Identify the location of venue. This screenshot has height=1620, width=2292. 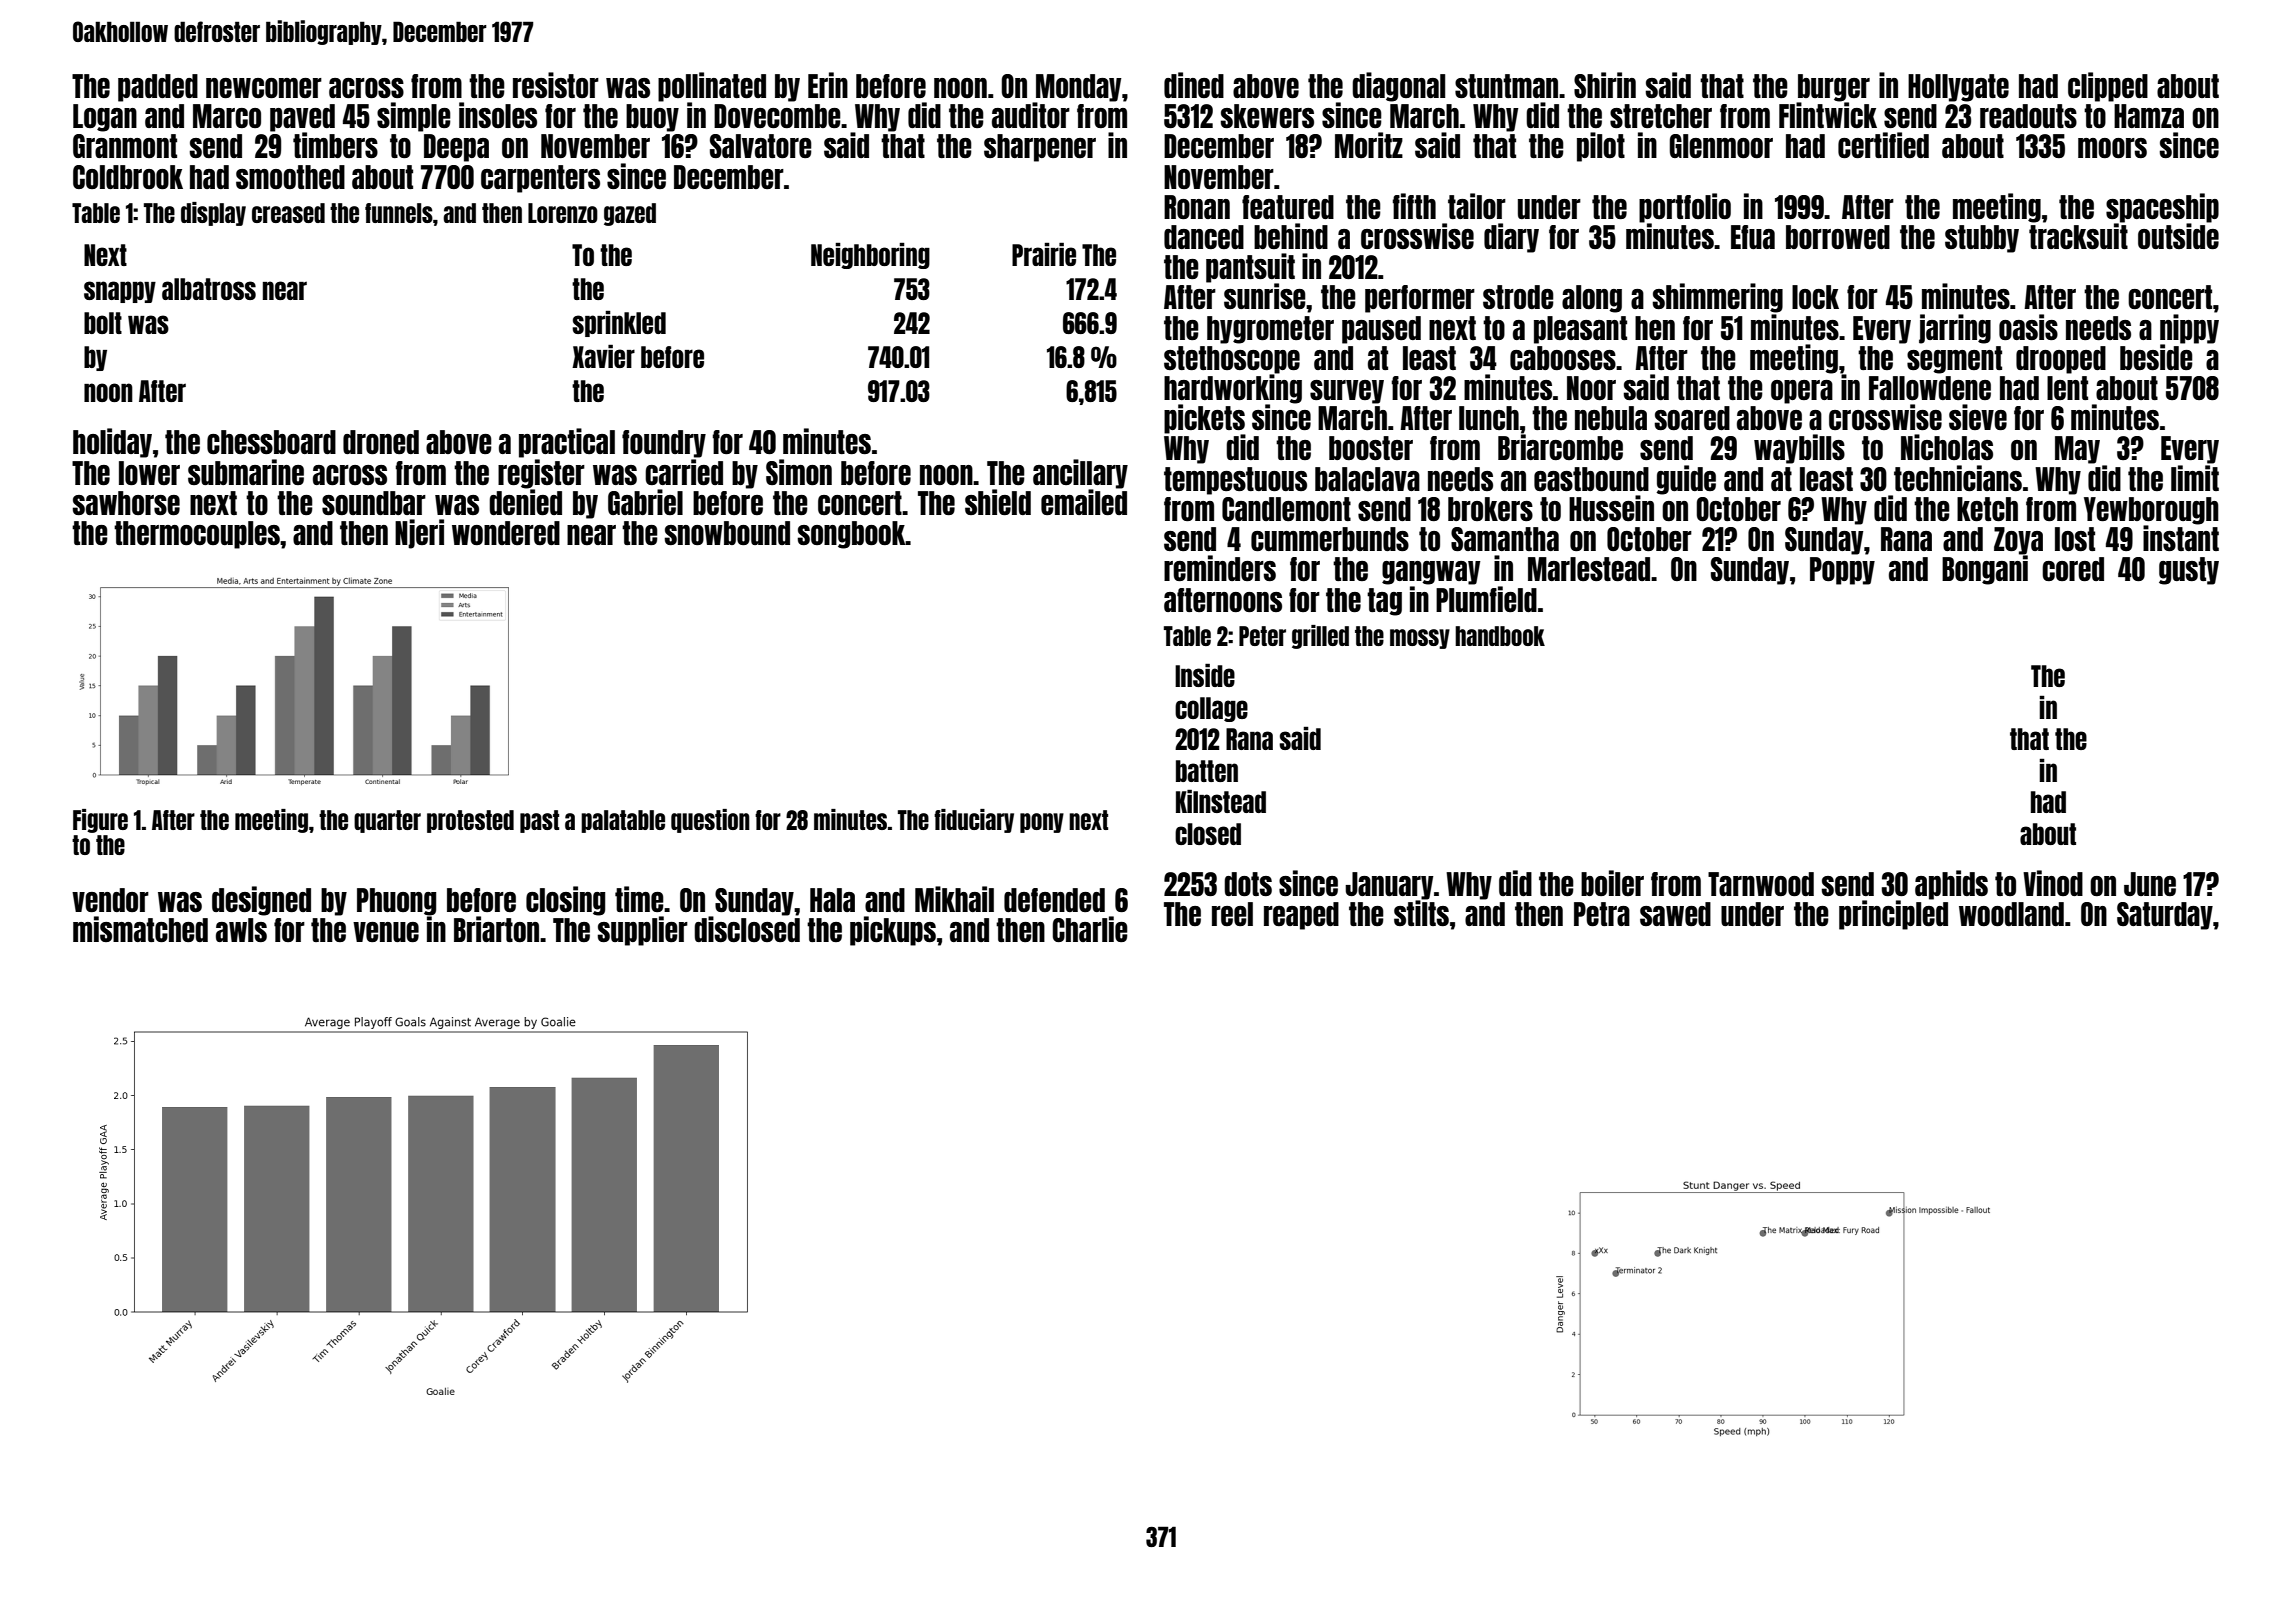
(386, 932).
